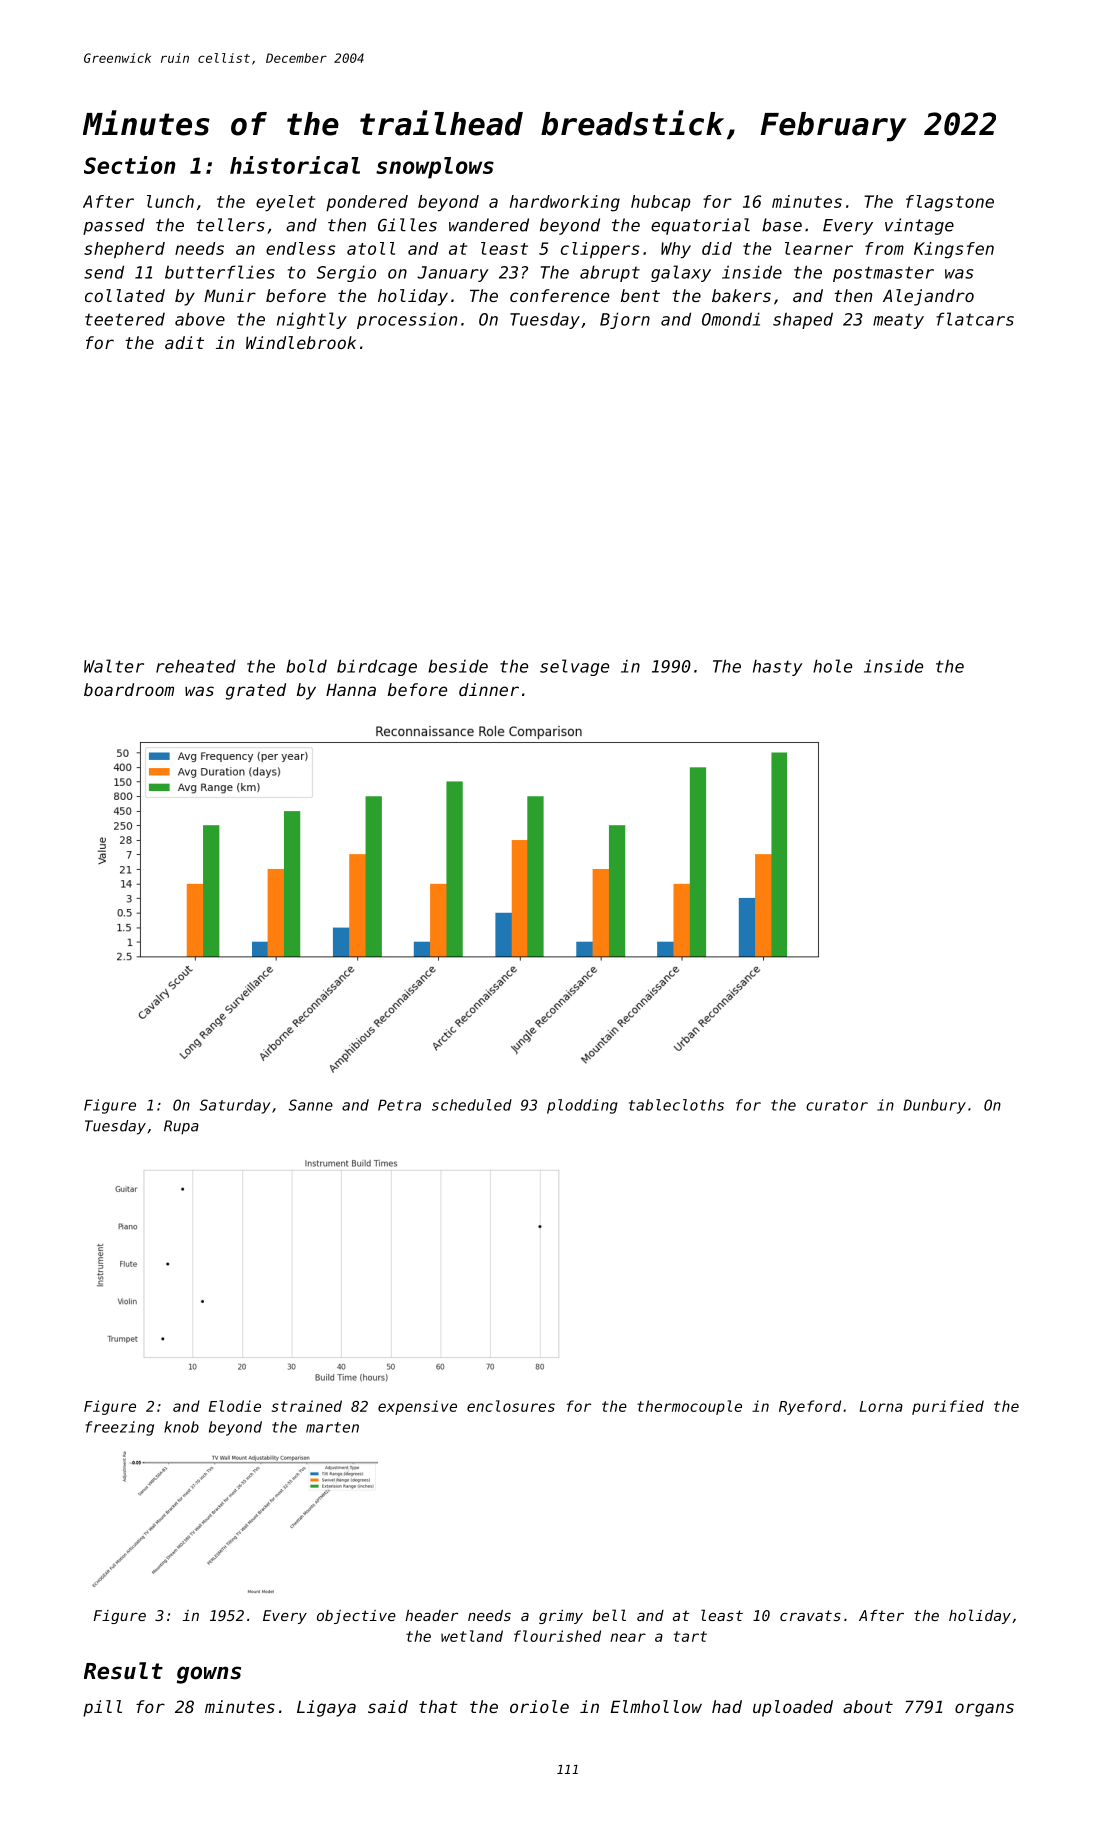 Image resolution: width=1113 pixels, height=1833 pixels. I want to click on flagstone, so click(950, 203).
